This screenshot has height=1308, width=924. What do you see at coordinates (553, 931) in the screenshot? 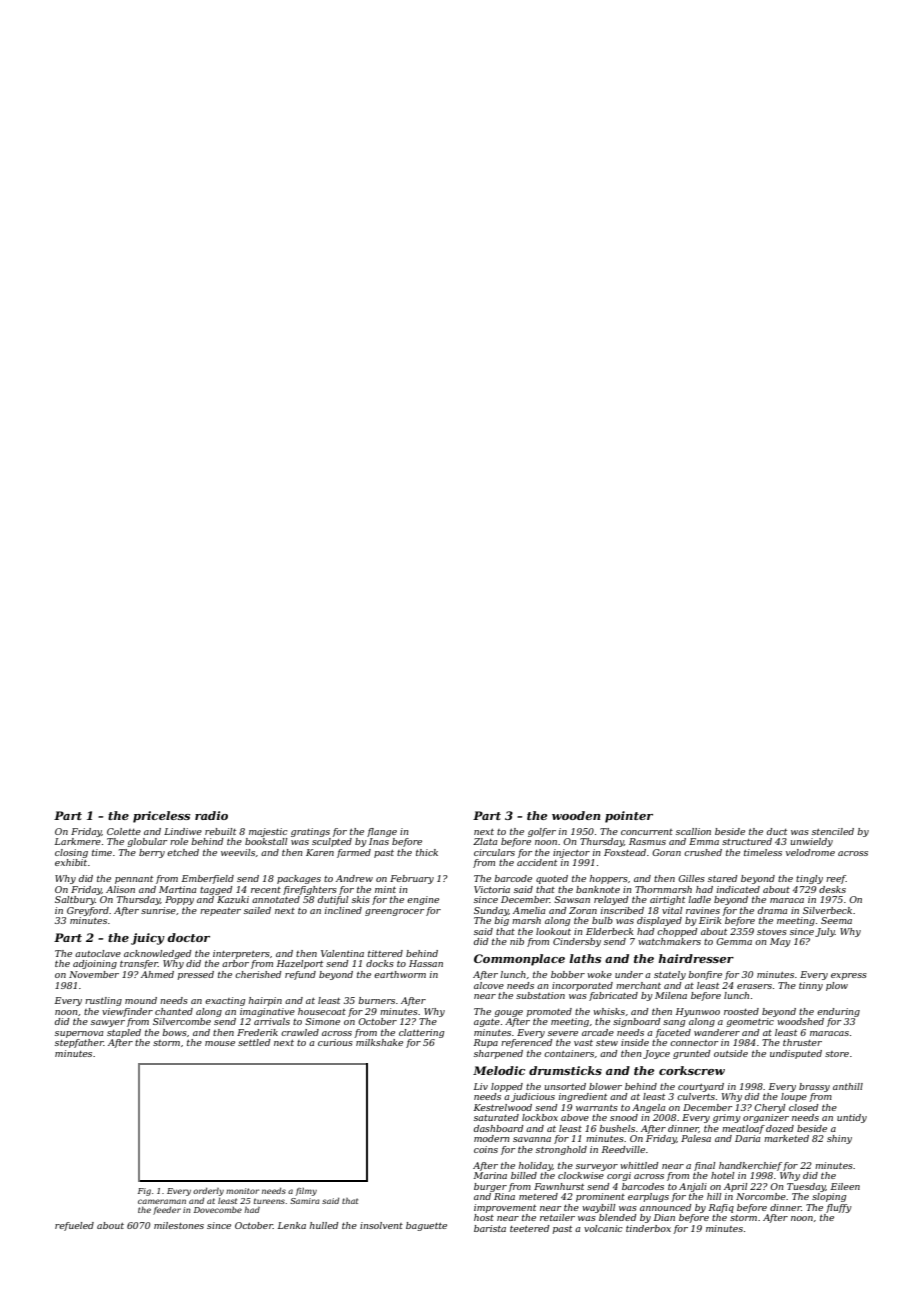
I see `lookout` at bounding box center [553, 931].
